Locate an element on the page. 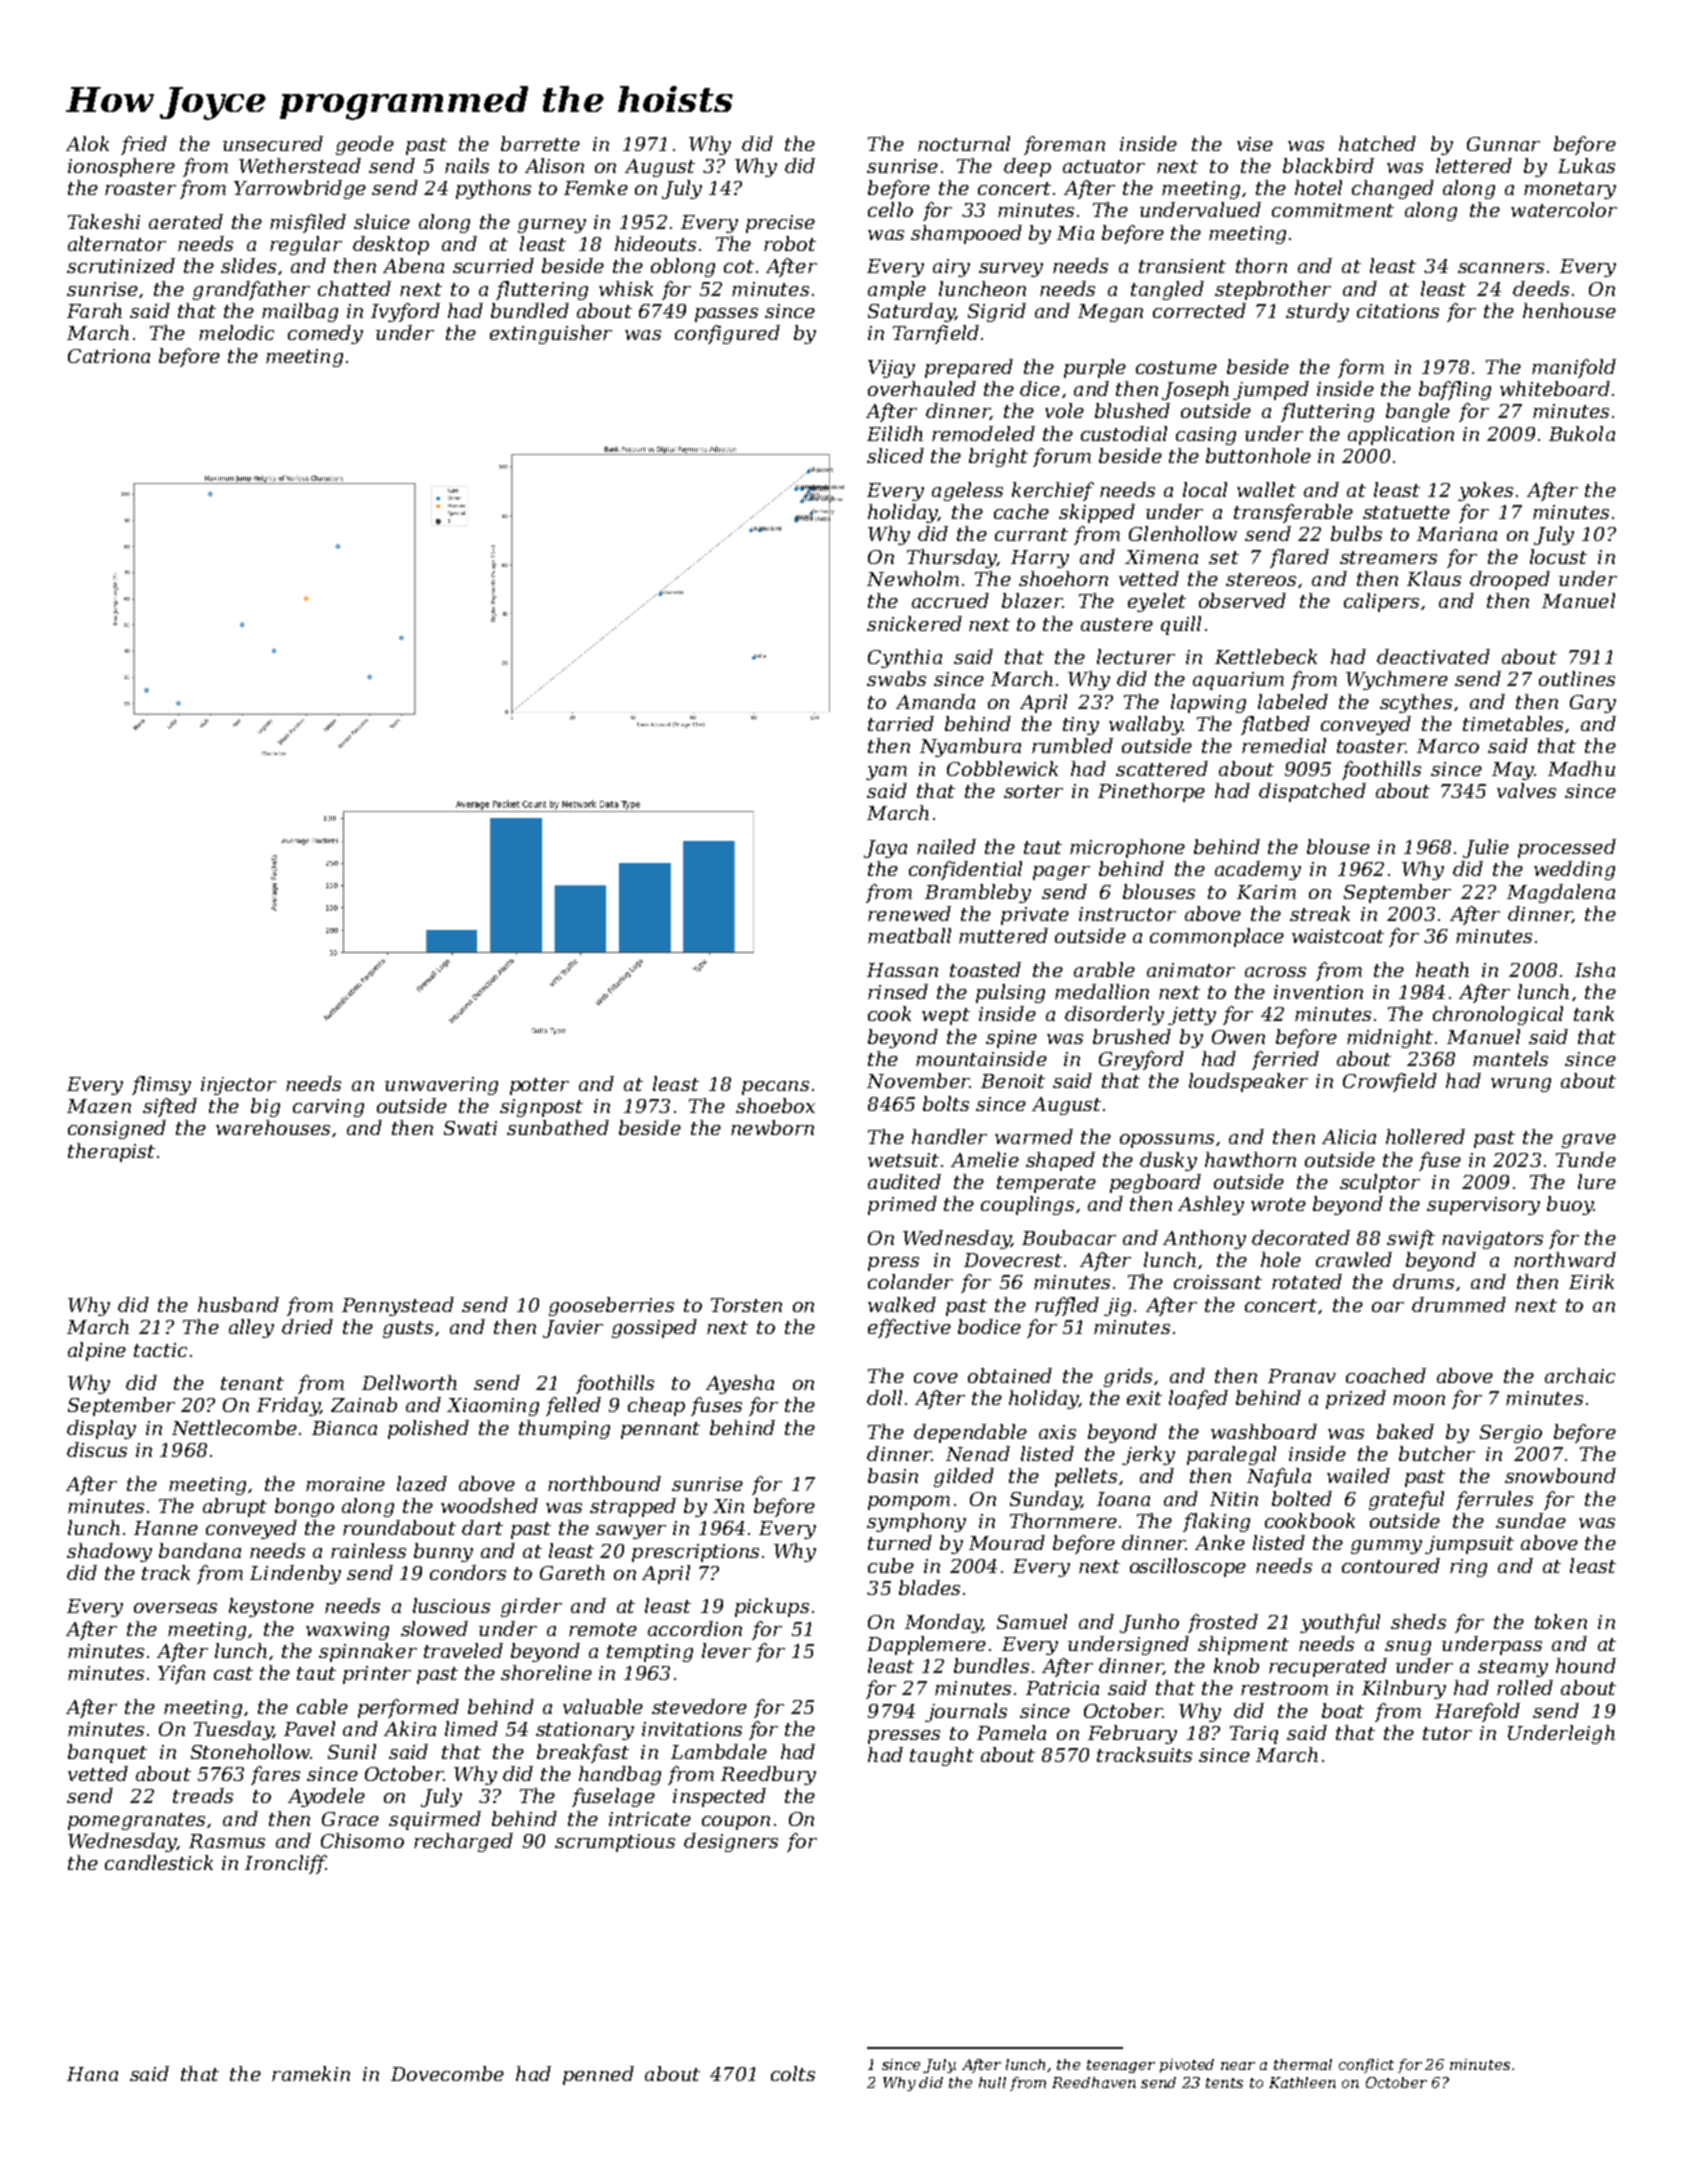  Catriona is located at coordinates (109, 356).
